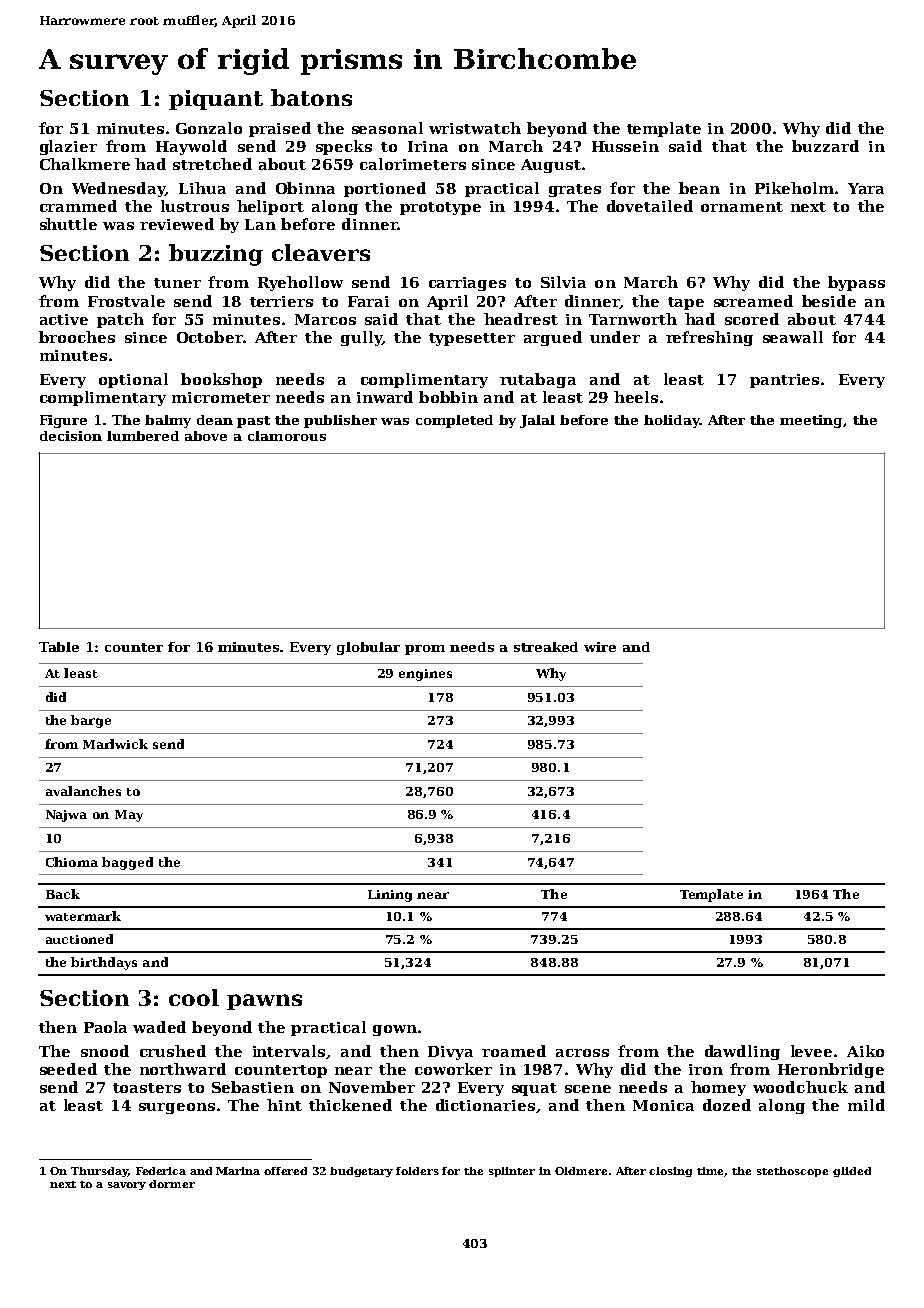  I want to click on Marina, so click(238, 1171).
